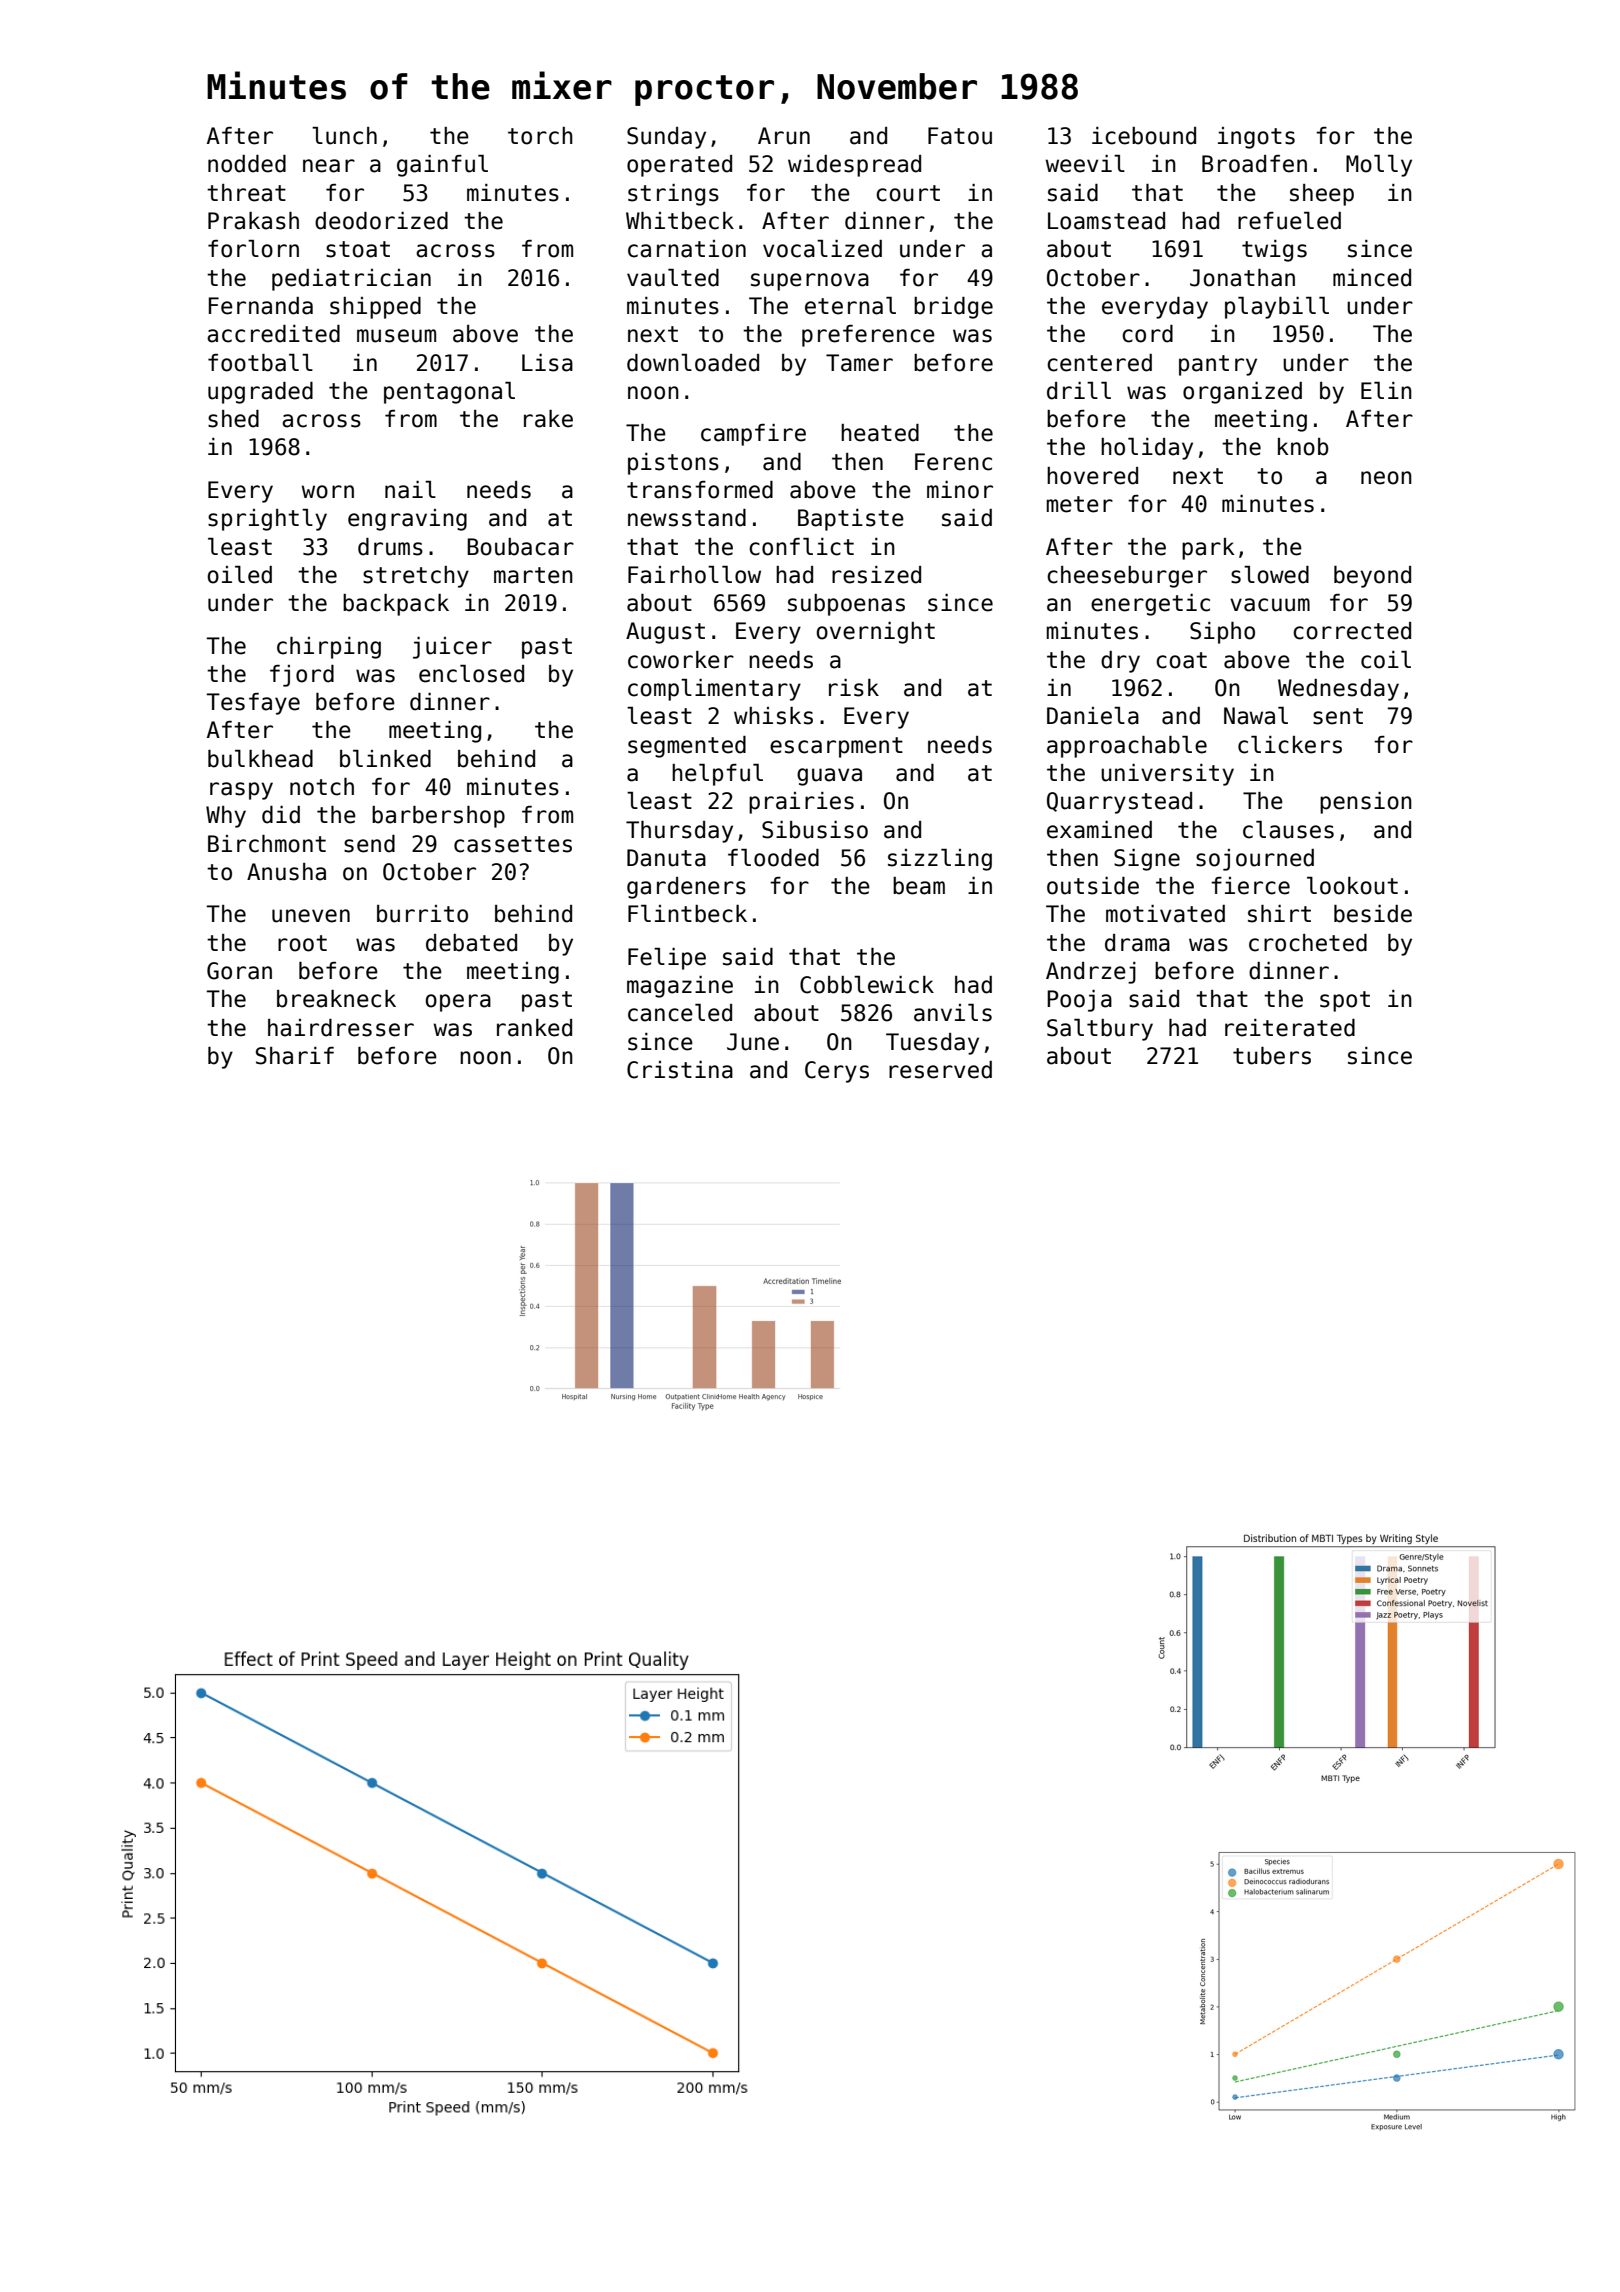  What do you see at coordinates (1256, 138) in the image?
I see `ingots` at bounding box center [1256, 138].
